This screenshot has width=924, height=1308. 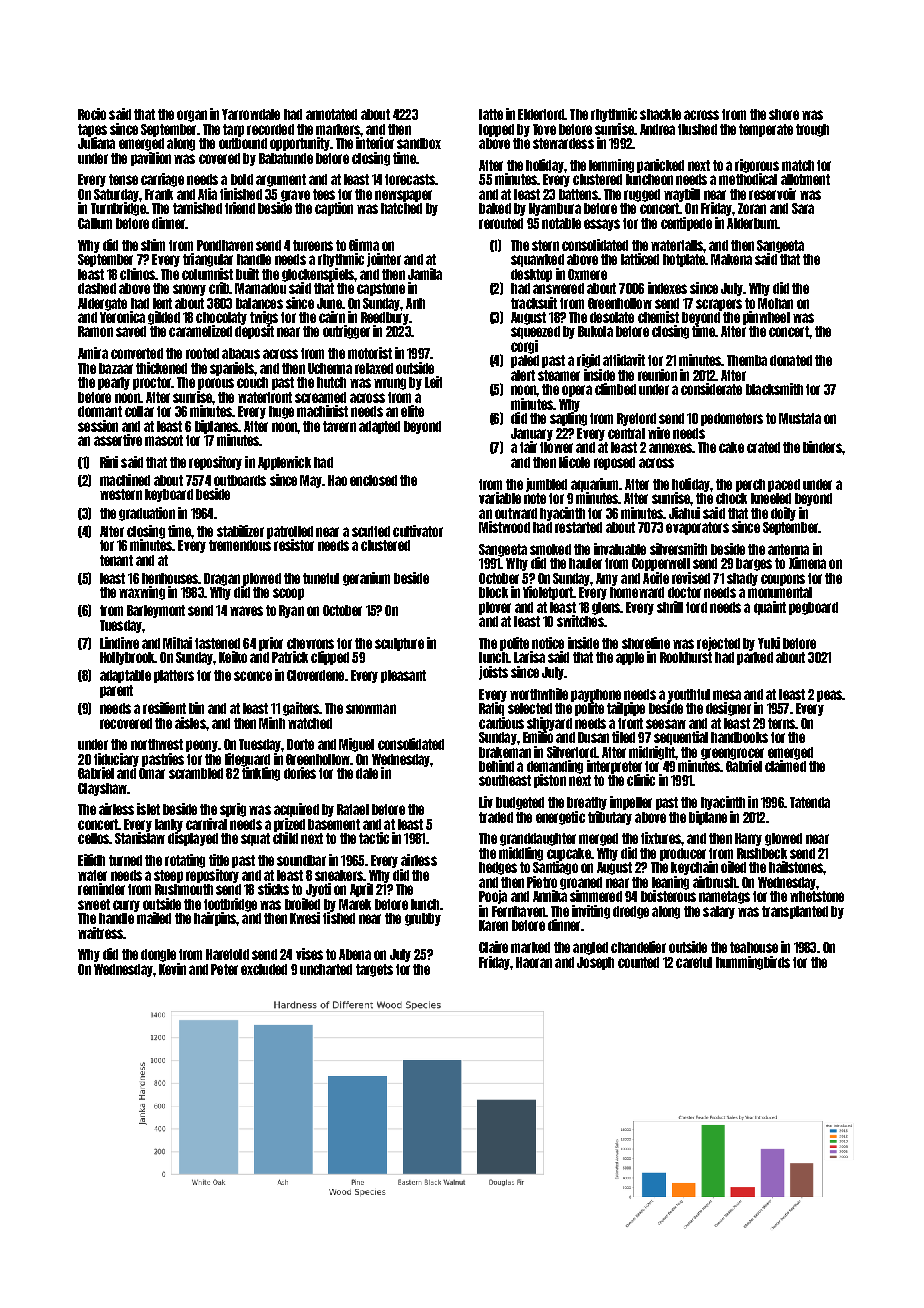 I want to click on brakeman, so click(x=505, y=752).
